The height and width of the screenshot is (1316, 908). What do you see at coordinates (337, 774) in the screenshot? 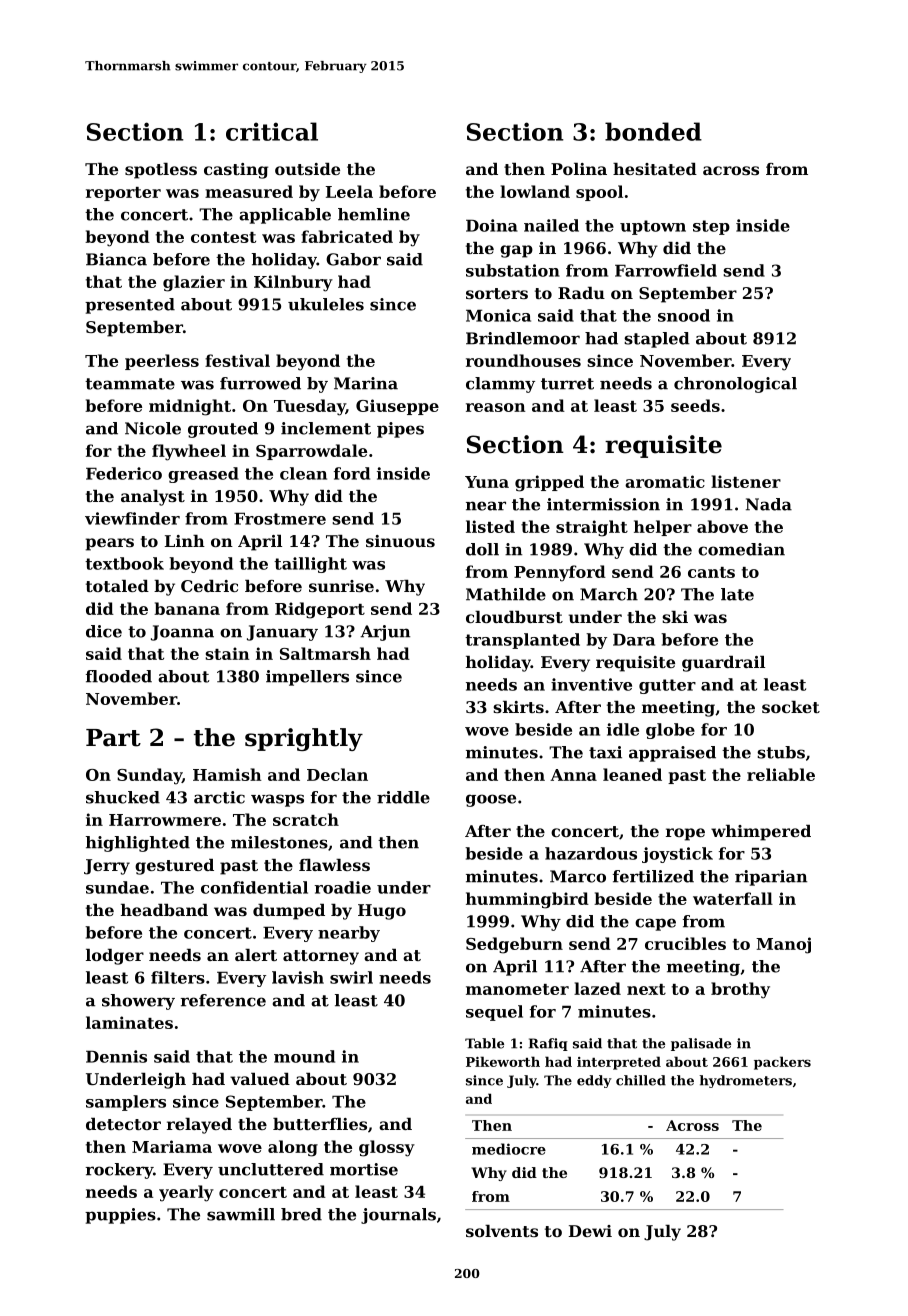
I see `Declan` at bounding box center [337, 774].
